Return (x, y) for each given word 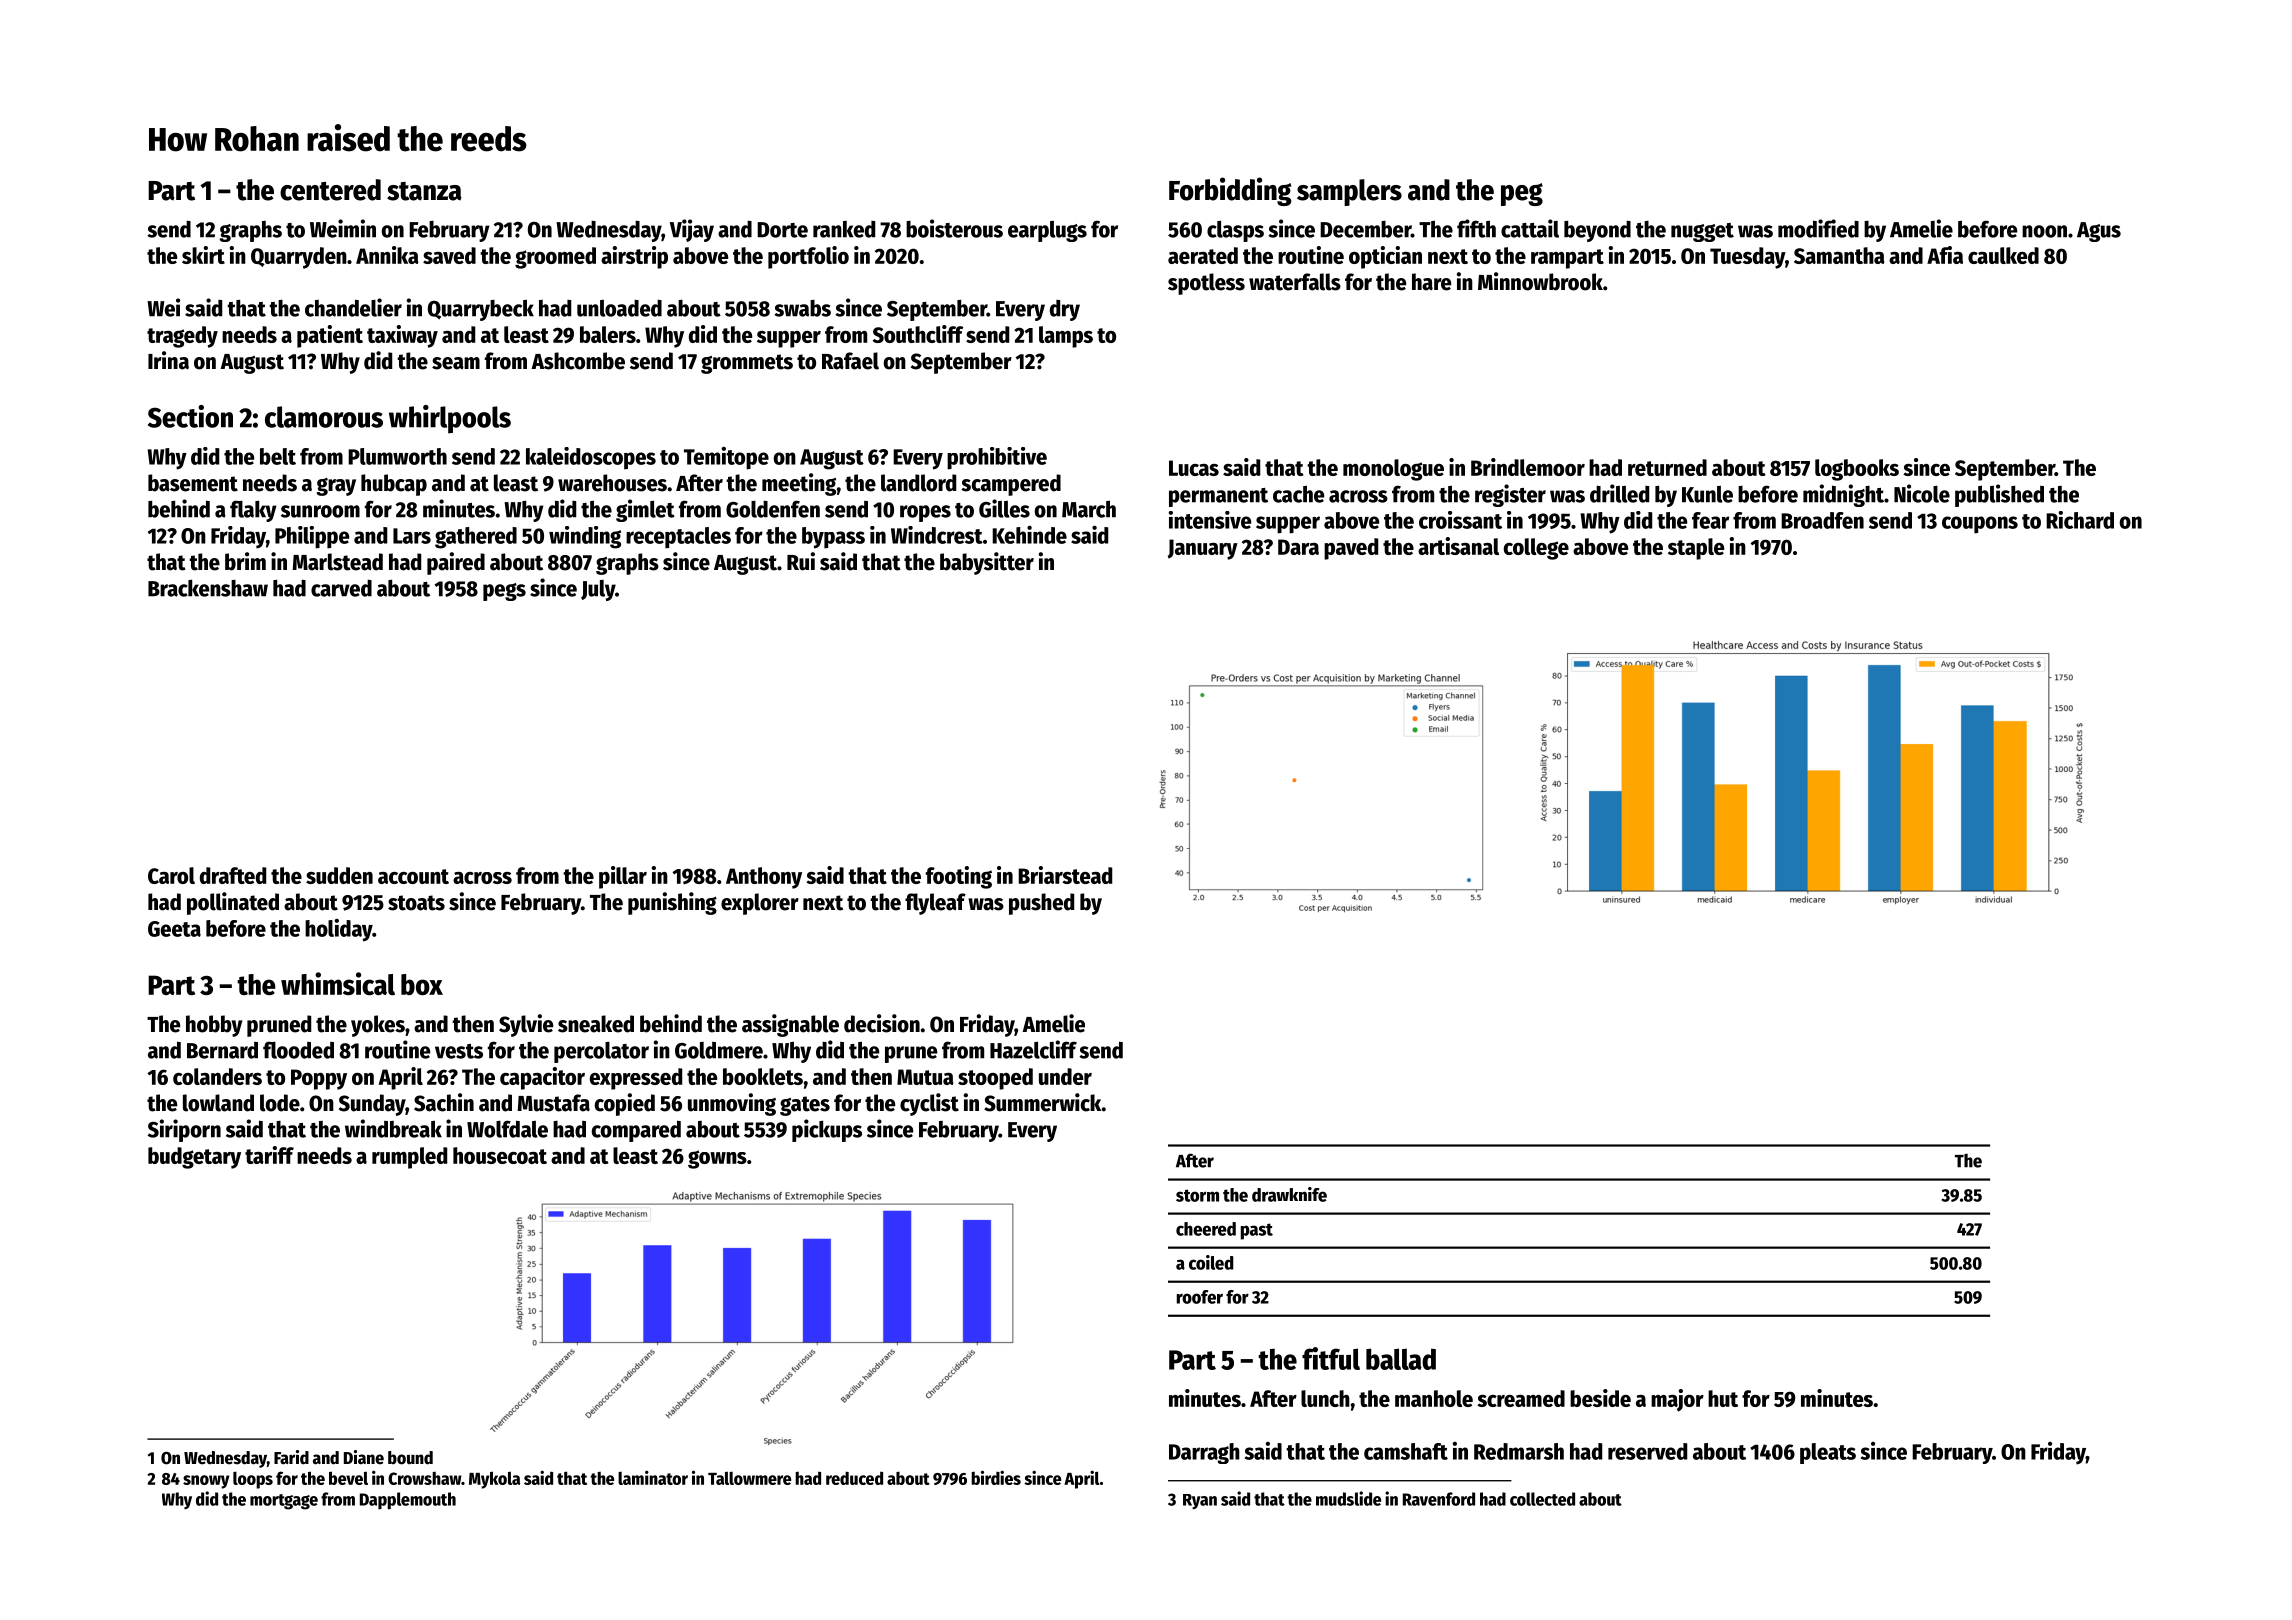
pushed (1041, 904)
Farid (291, 1457)
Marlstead (337, 562)
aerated (1203, 255)
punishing (672, 903)
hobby (214, 1026)
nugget (1702, 232)
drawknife (1289, 1194)
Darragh (1204, 1453)
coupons (1980, 525)
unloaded (619, 308)
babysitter (987, 563)
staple (1696, 549)
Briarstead (1065, 875)
